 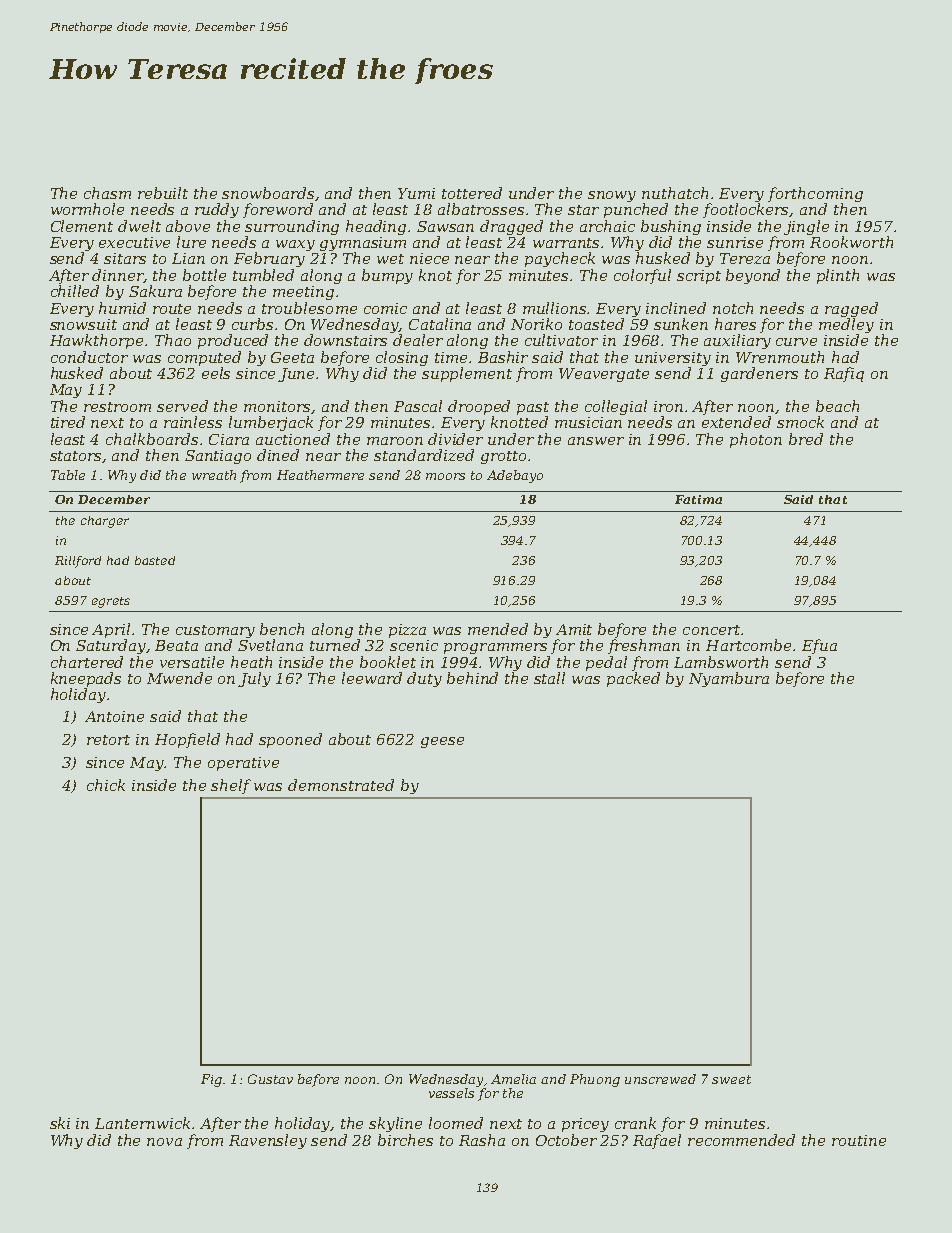 I want to click on Ravensley, so click(x=268, y=1141).
